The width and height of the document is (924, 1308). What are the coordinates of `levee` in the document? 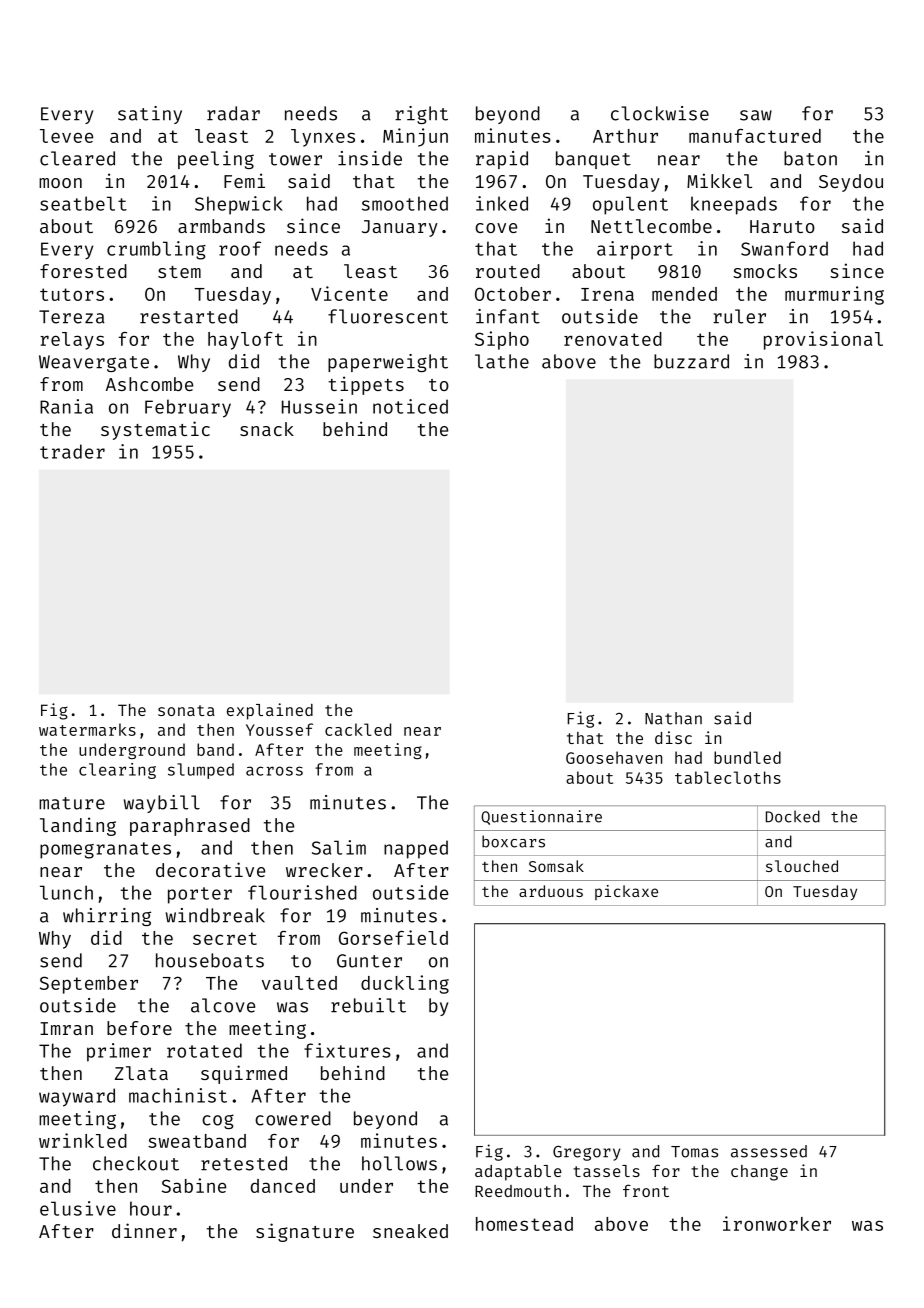 It's located at (66, 136).
